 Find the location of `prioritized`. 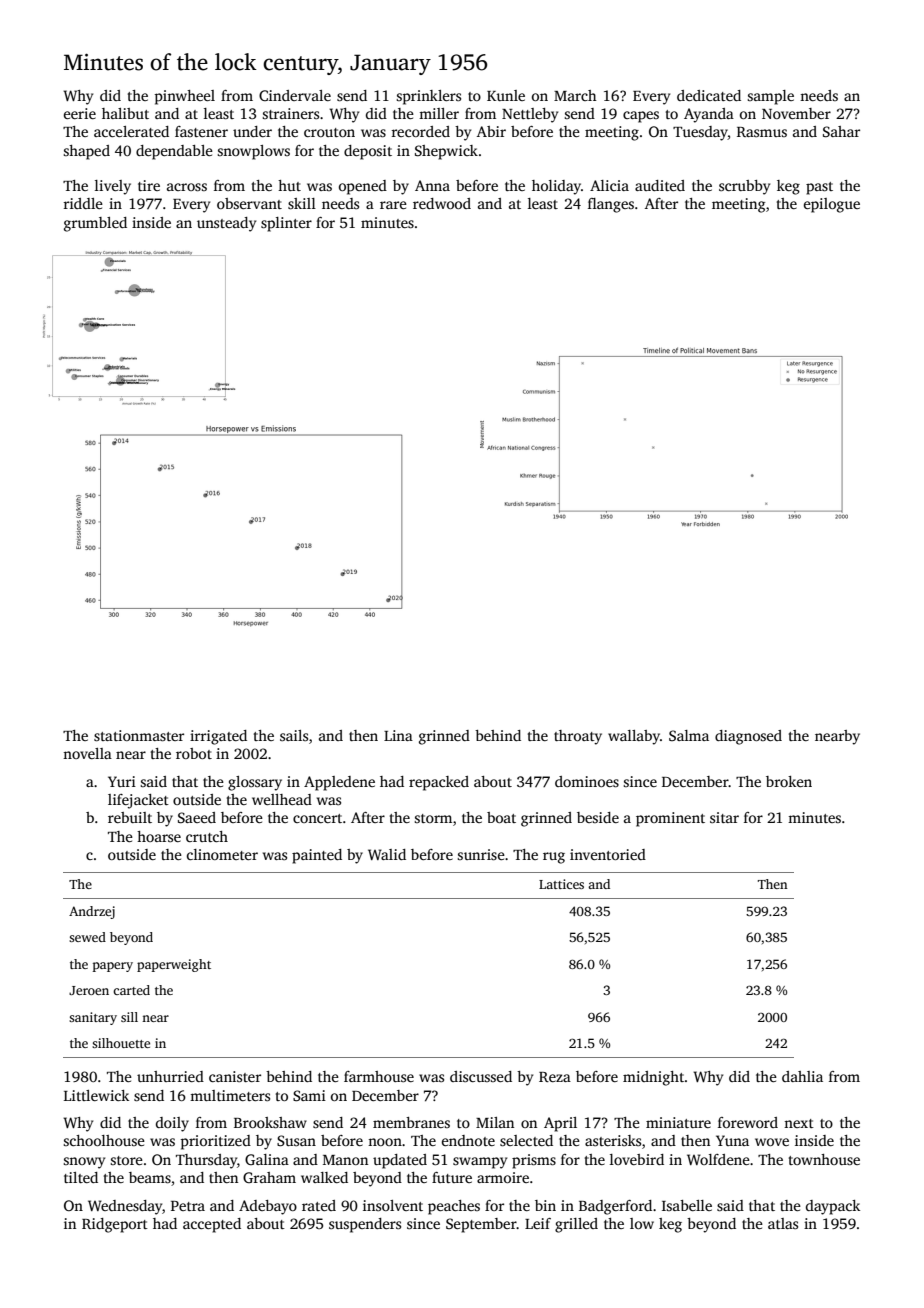

prioritized is located at coordinates (216, 1142).
